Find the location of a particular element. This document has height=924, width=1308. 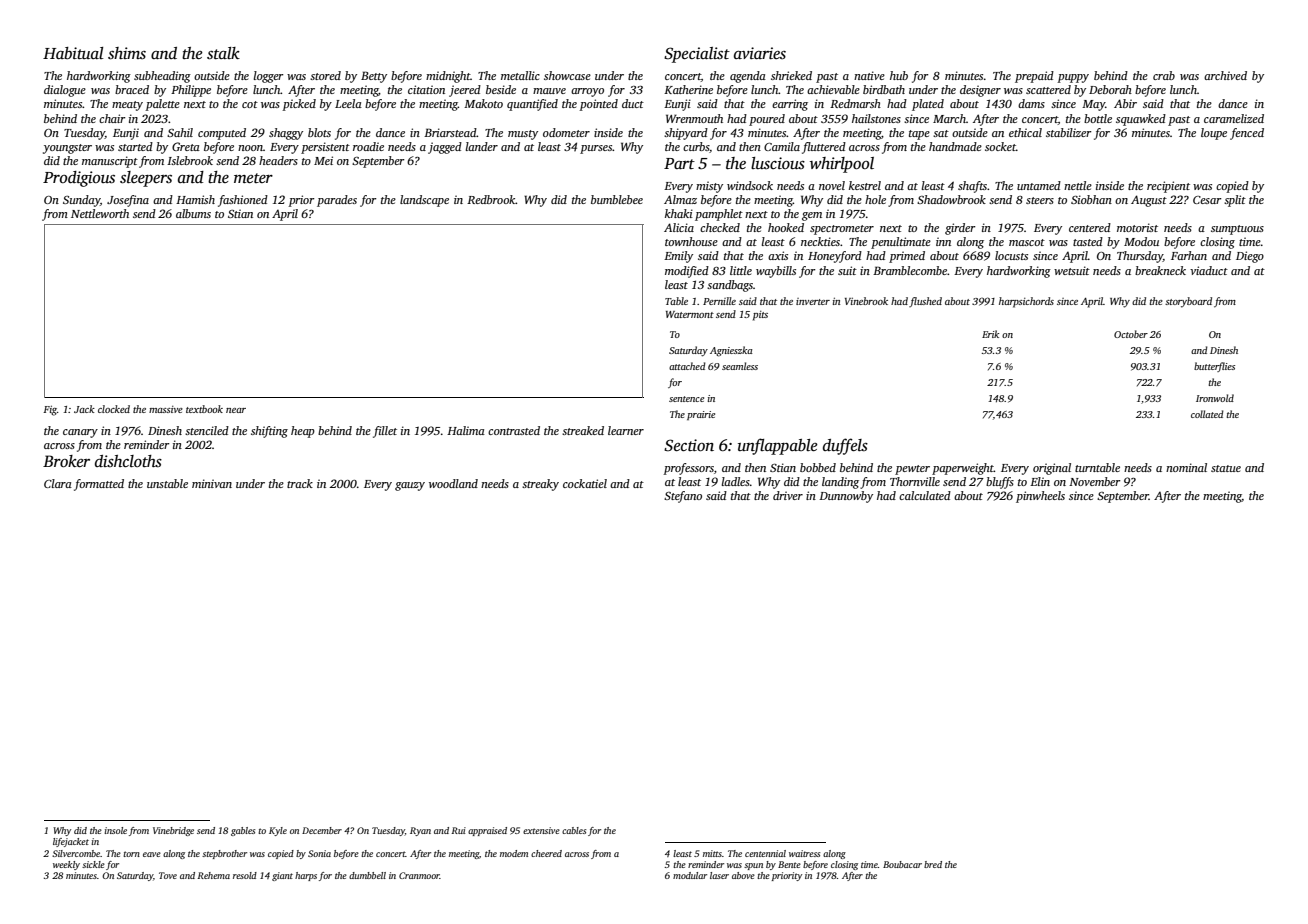

started is located at coordinates (135, 146).
